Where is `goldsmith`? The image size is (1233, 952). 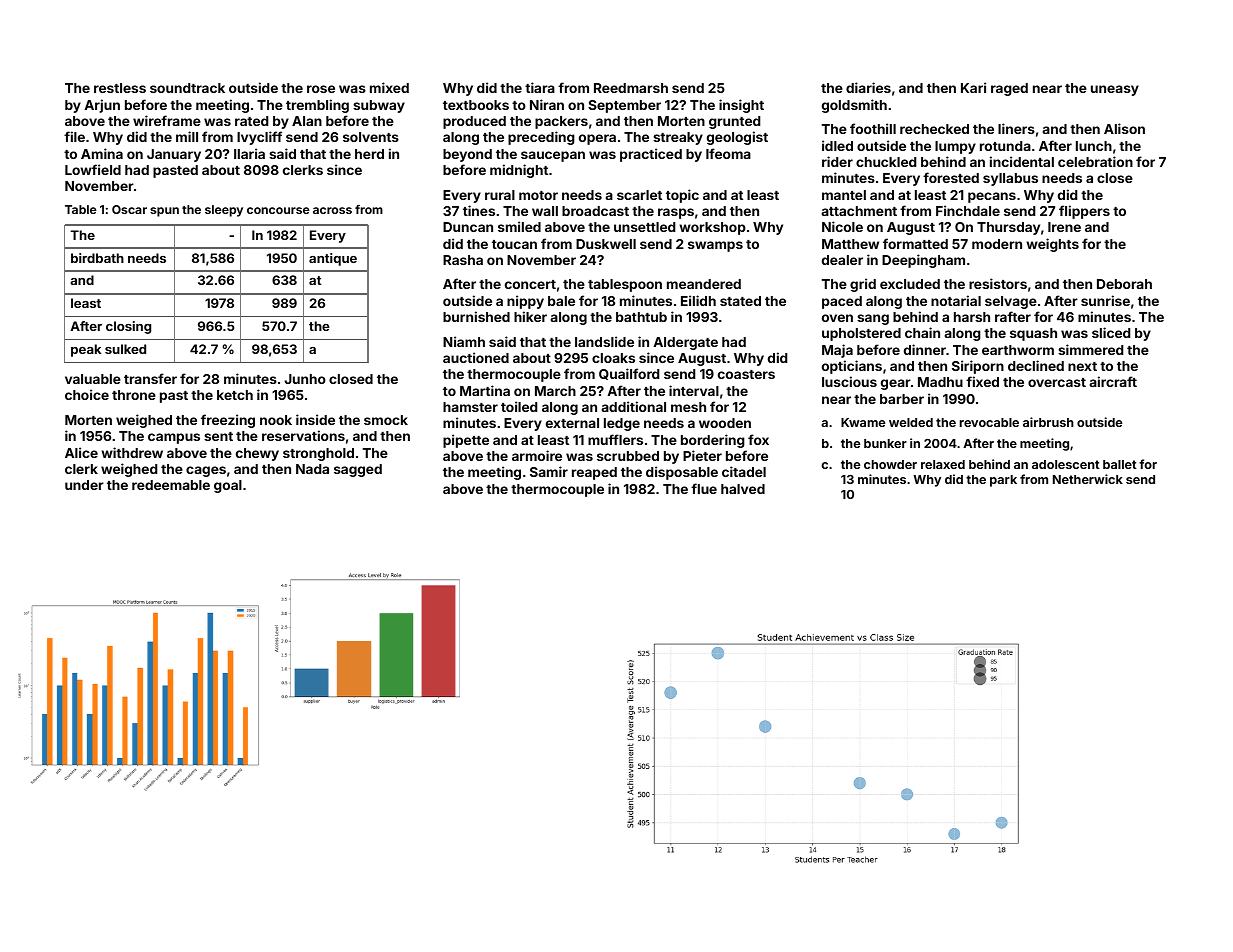 goldsmith is located at coordinates (854, 106).
